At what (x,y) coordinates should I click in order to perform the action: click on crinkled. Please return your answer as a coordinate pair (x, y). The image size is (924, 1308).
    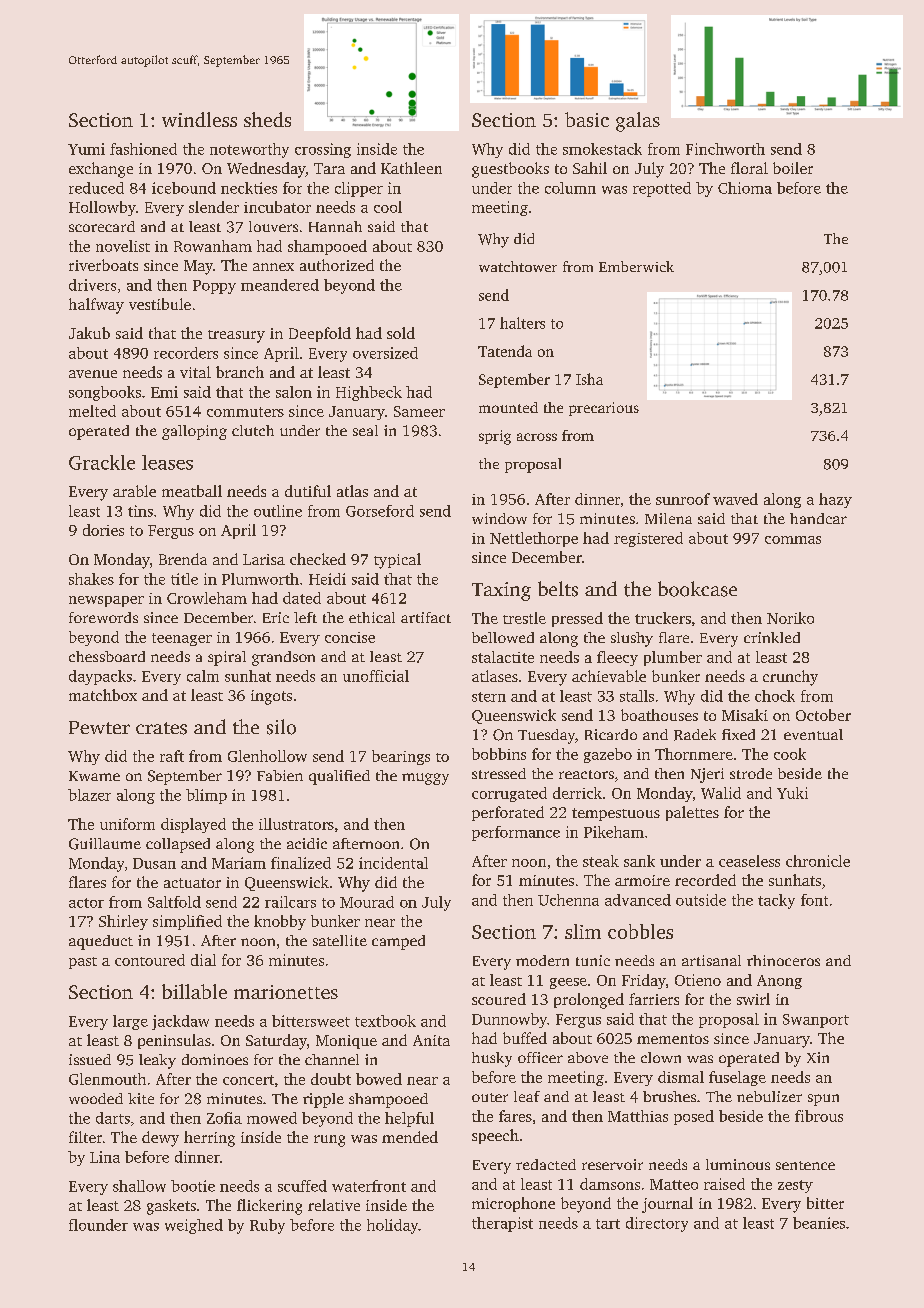
    Looking at the image, I should click on (772, 637).
